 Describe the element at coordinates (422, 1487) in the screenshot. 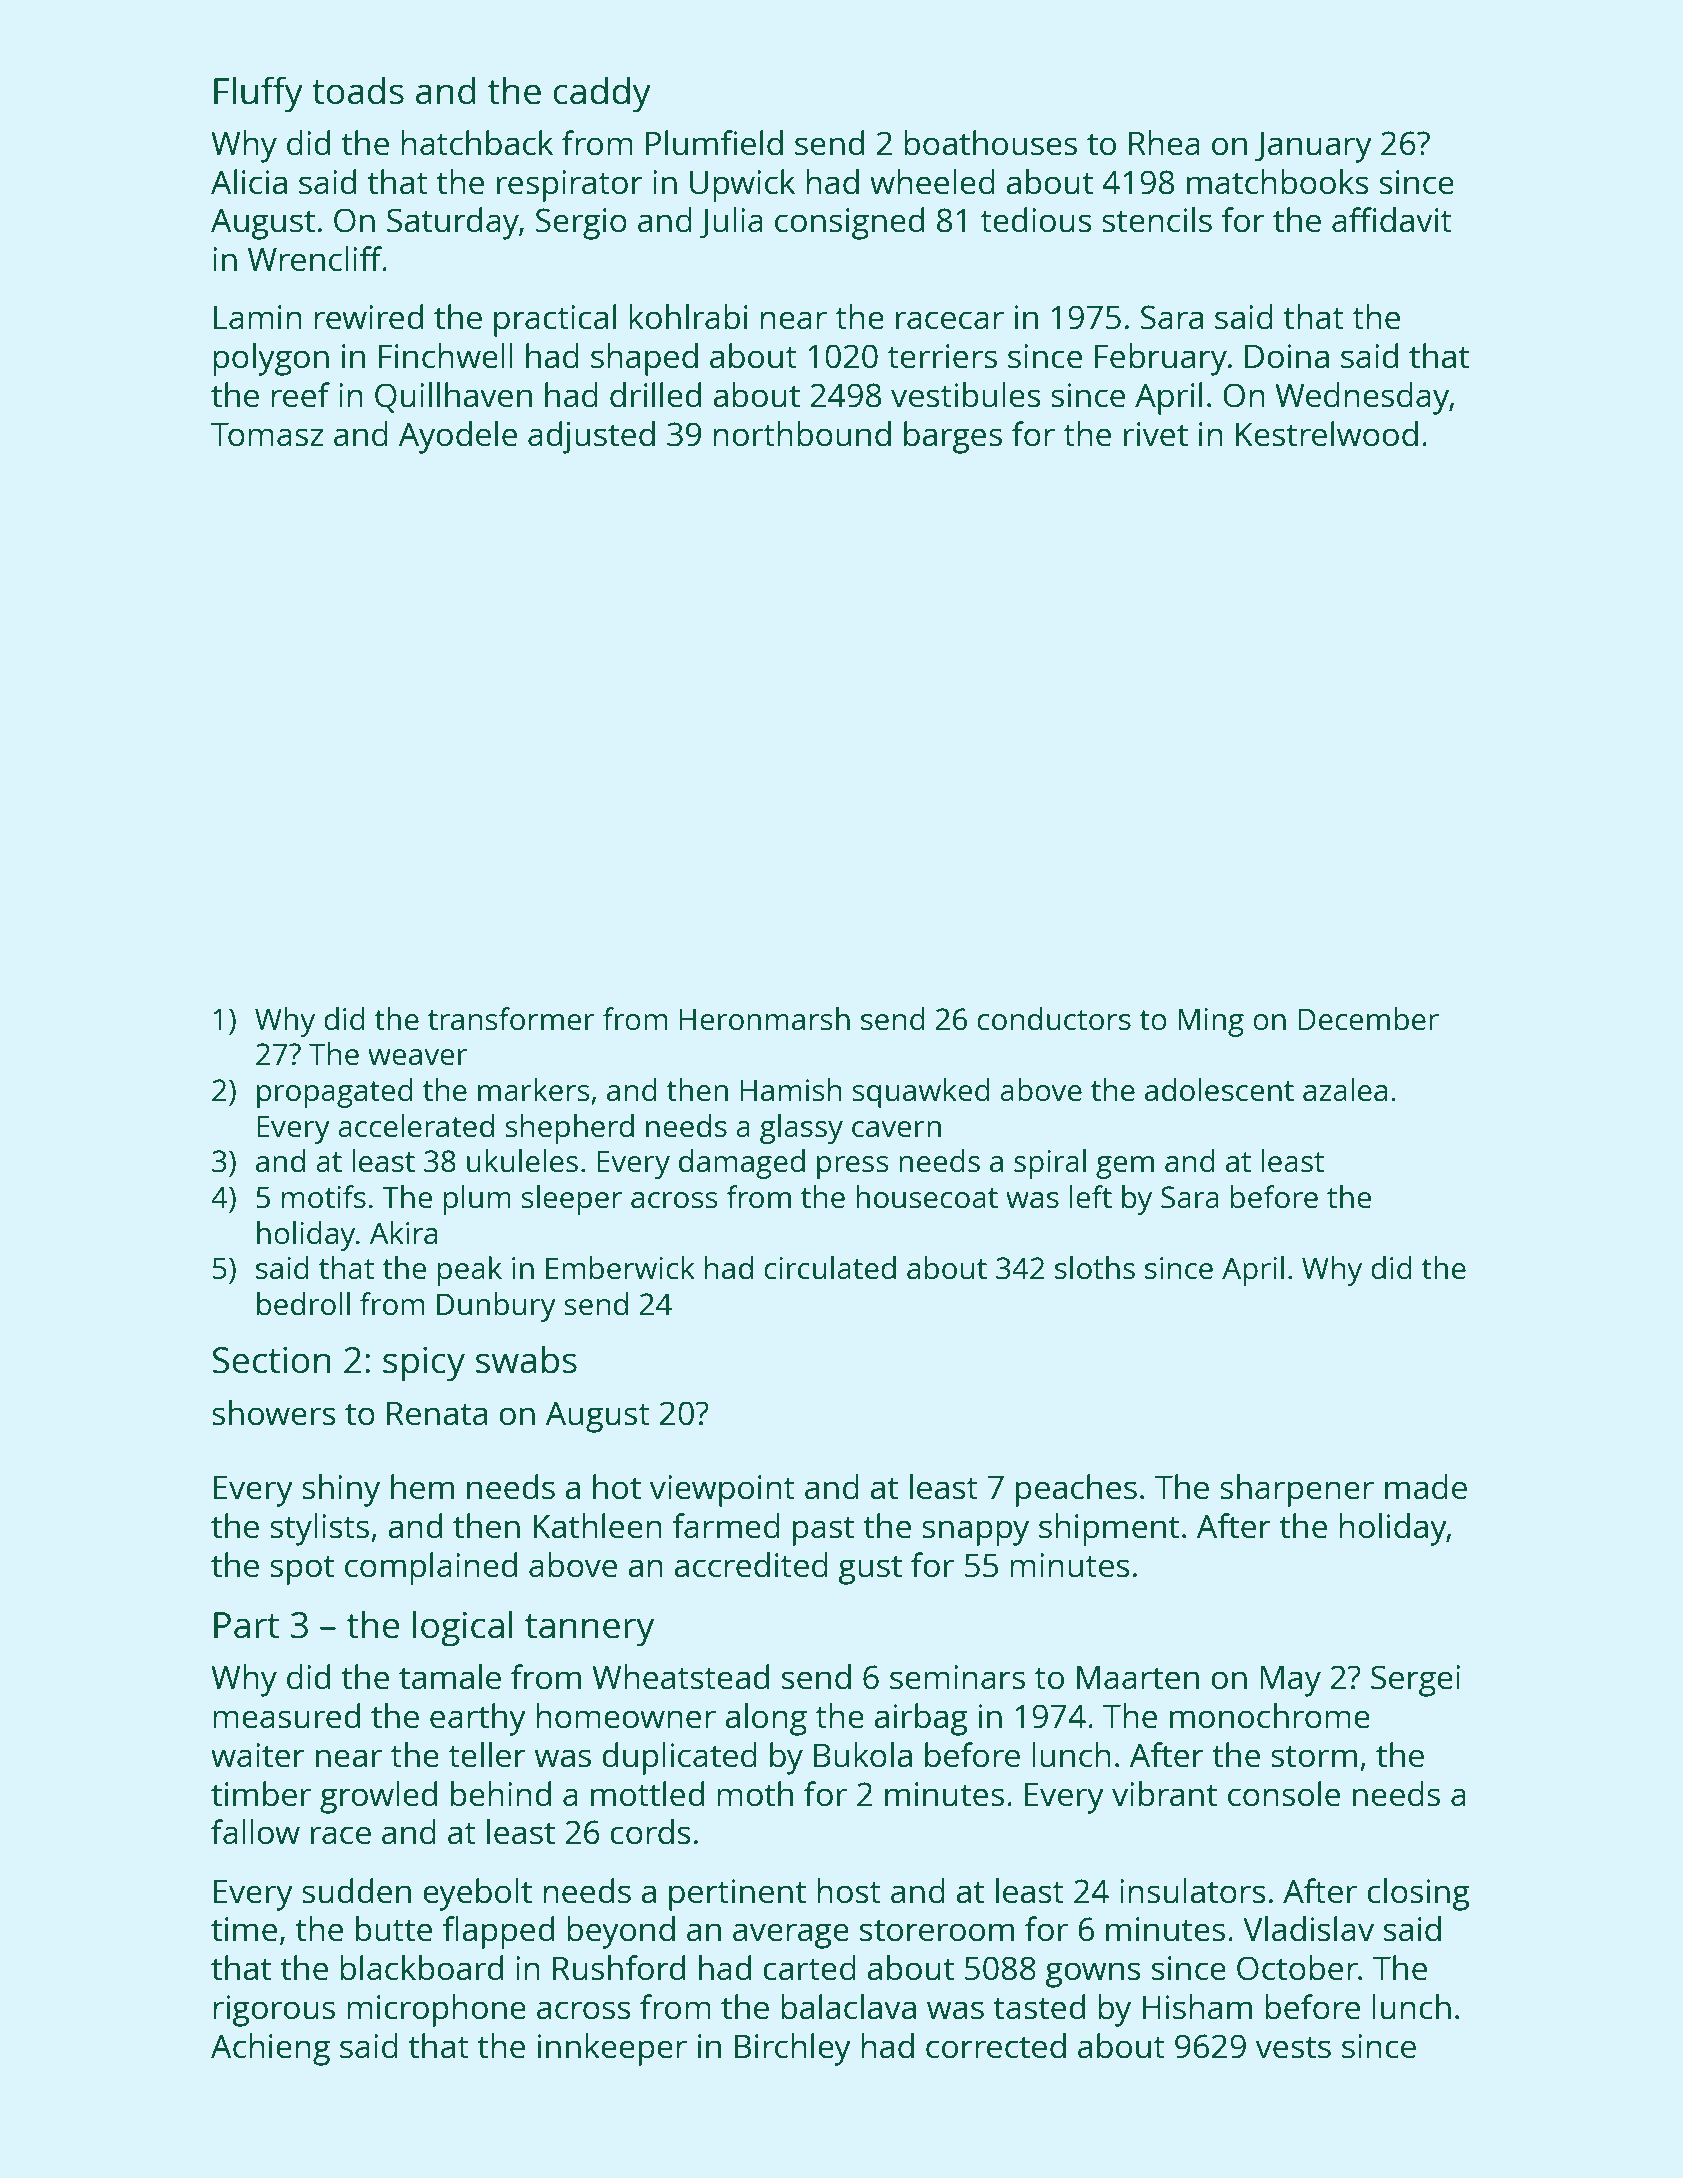

I see `hem` at that location.
